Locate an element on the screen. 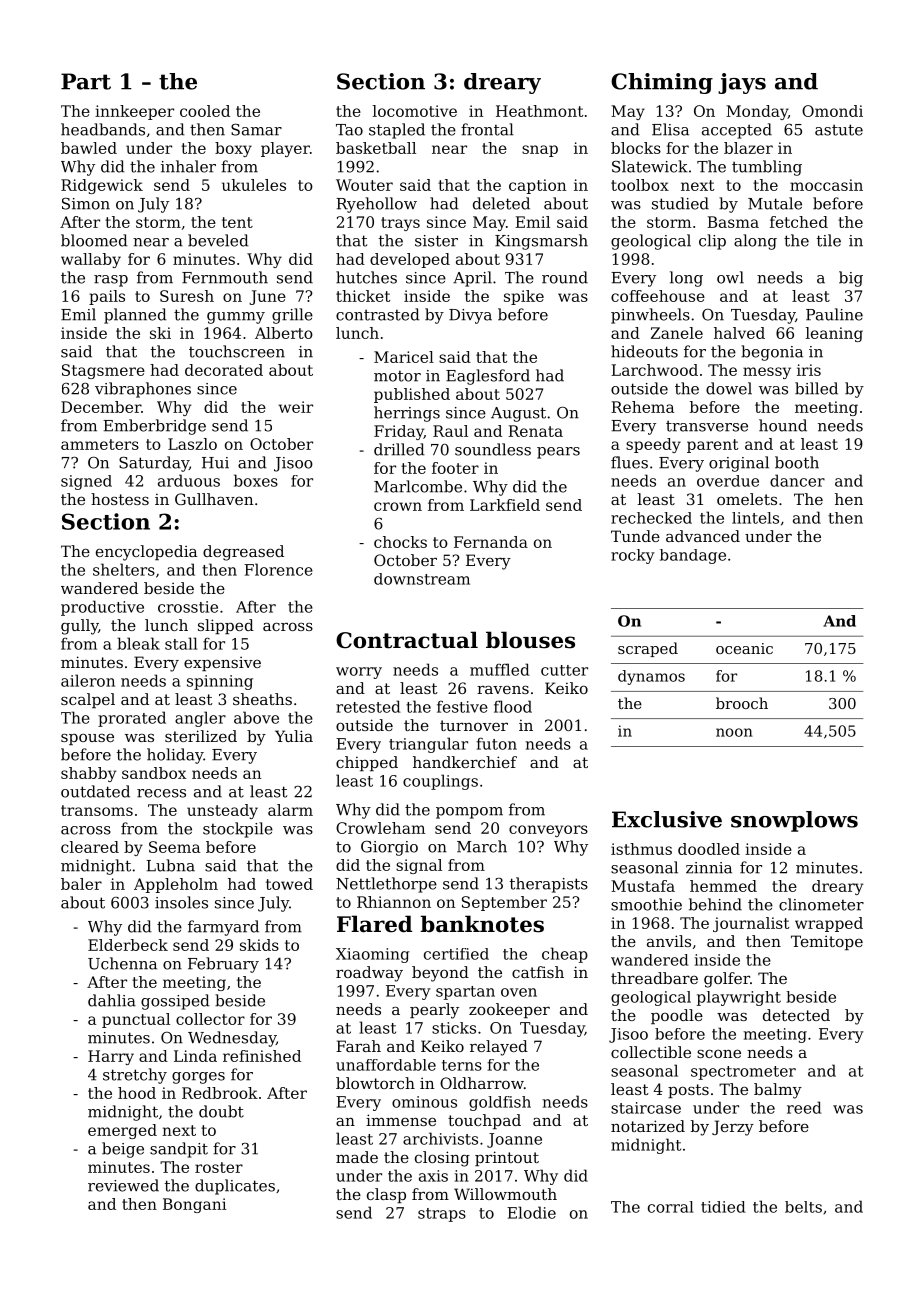 The image size is (924, 1308). flood is located at coordinates (513, 706).
